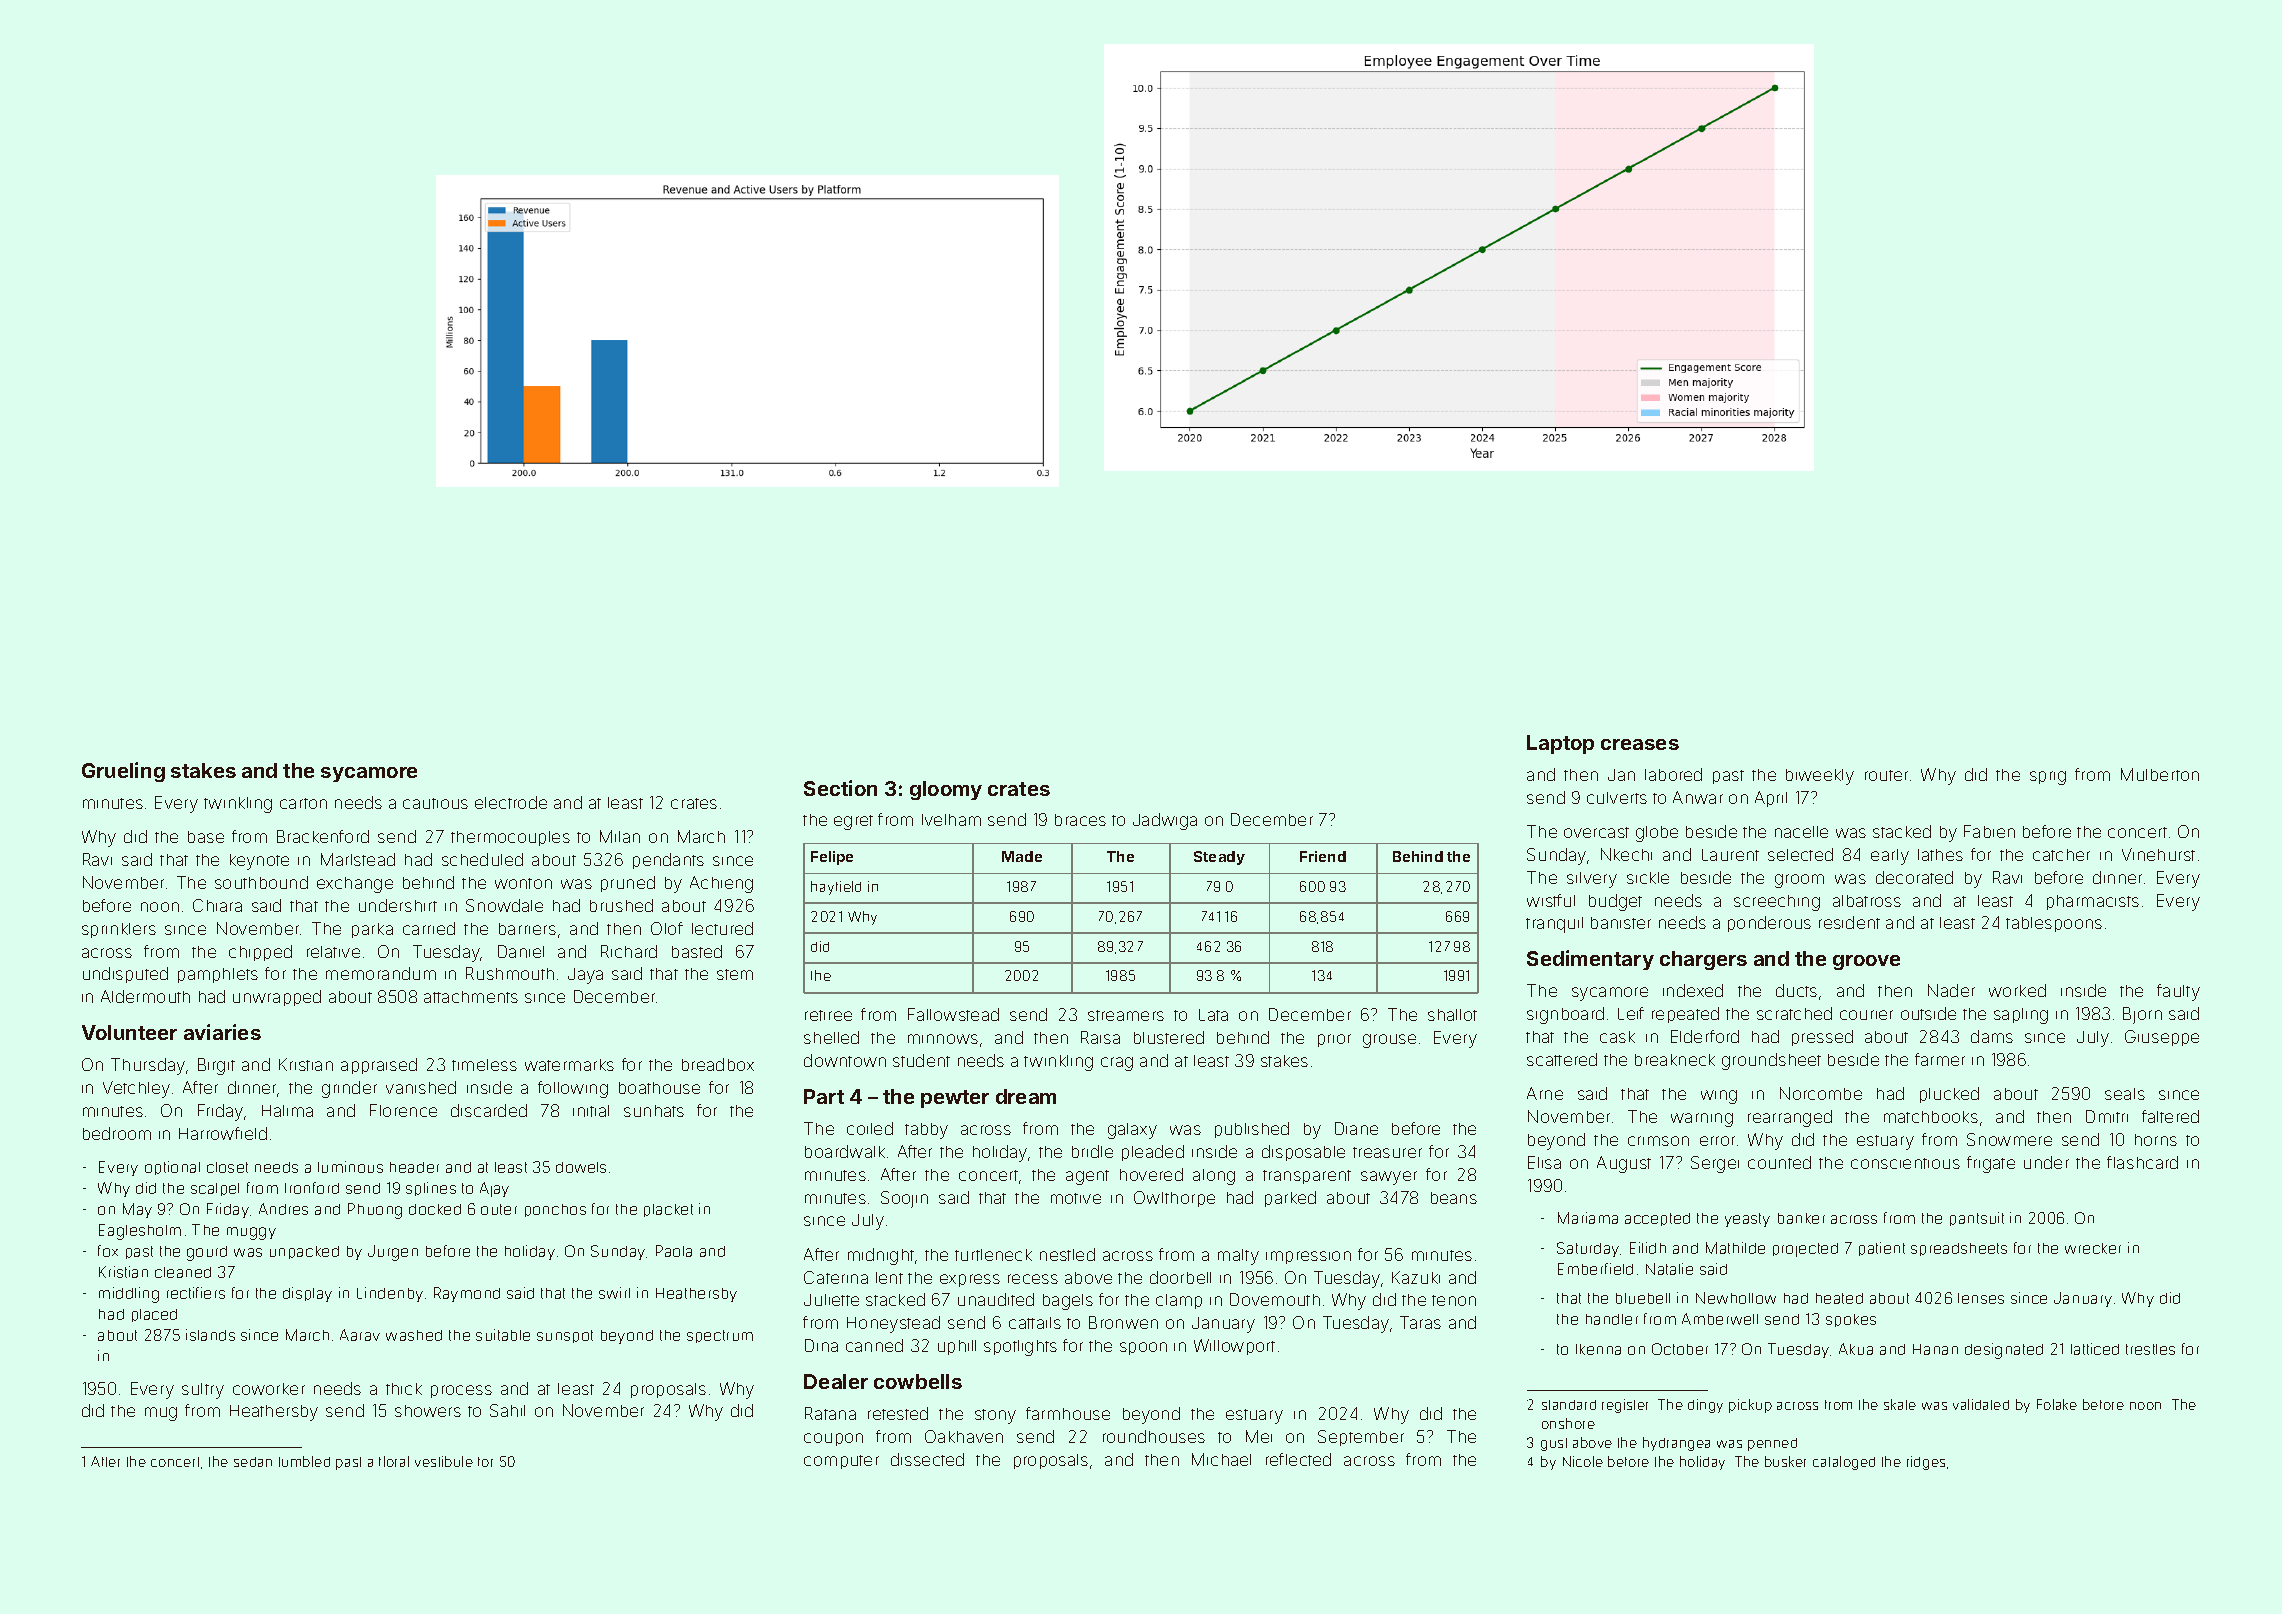 Image resolution: width=2282 pixels, height=1614 pixels. What do you see at coordinates (1568, 1423) in the document?
I see `onshore` at bounding box center [1568, 1423].
